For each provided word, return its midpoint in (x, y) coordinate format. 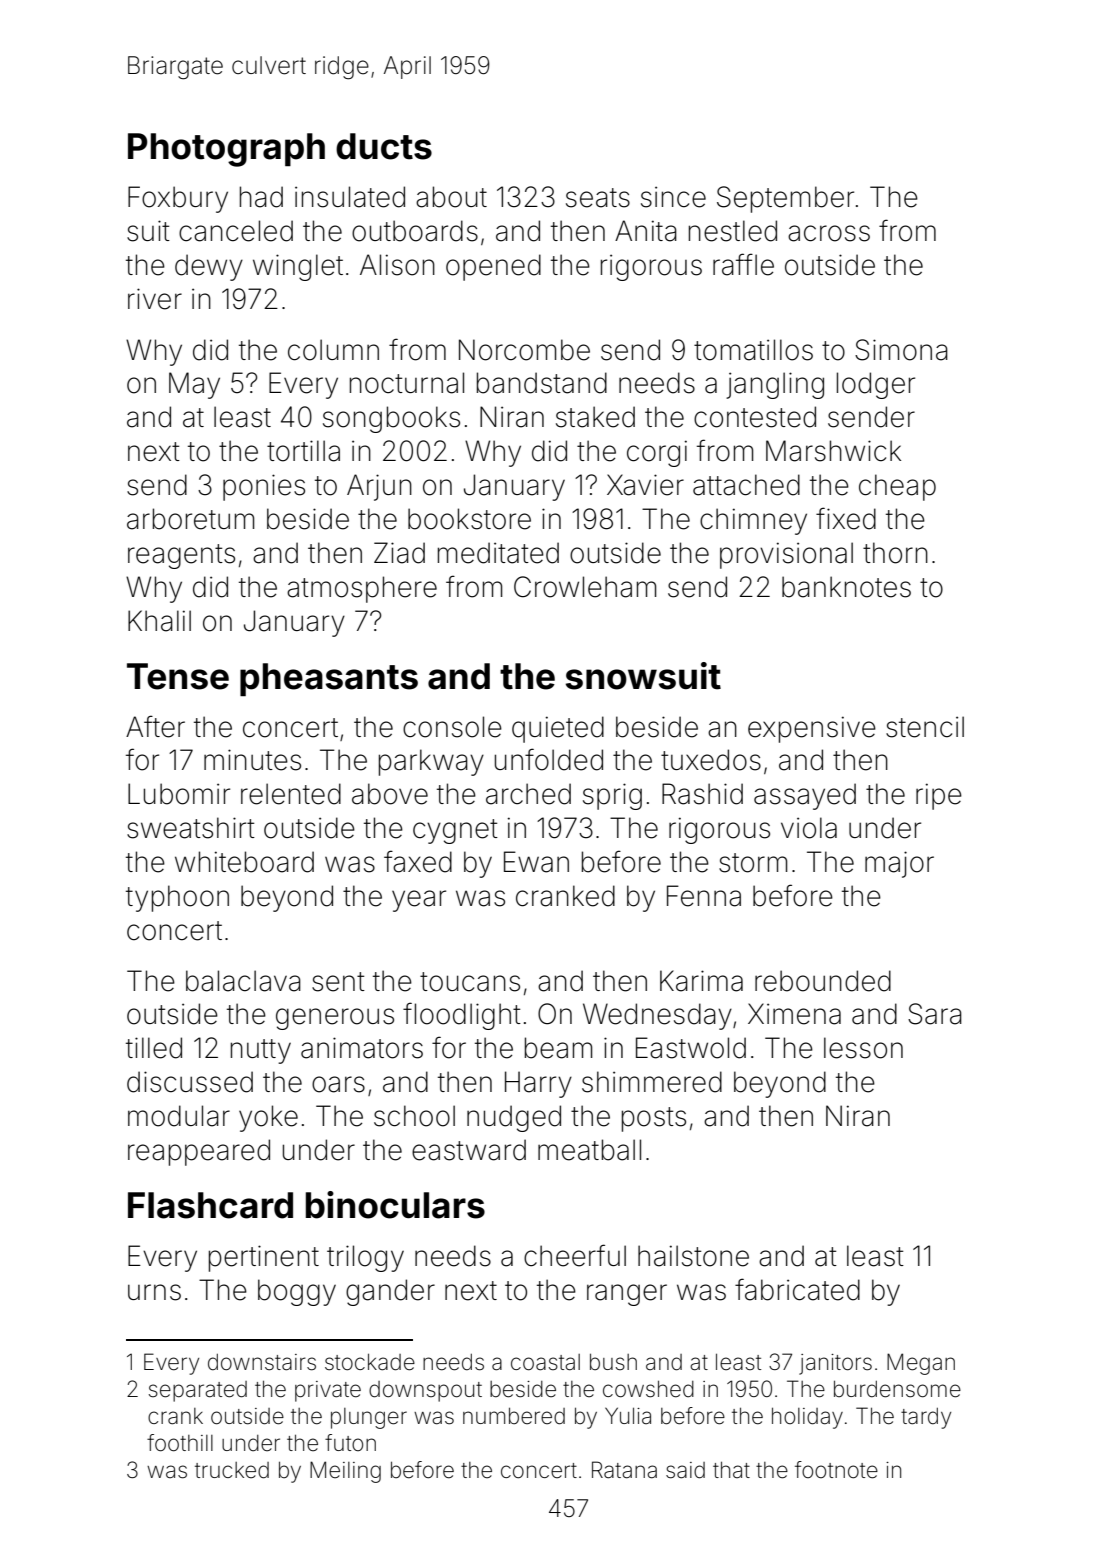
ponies (264, 487)
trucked (232, 1470)
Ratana (624, 1470)
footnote (836, 1470)
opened (493, 267)
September (785, 199)
